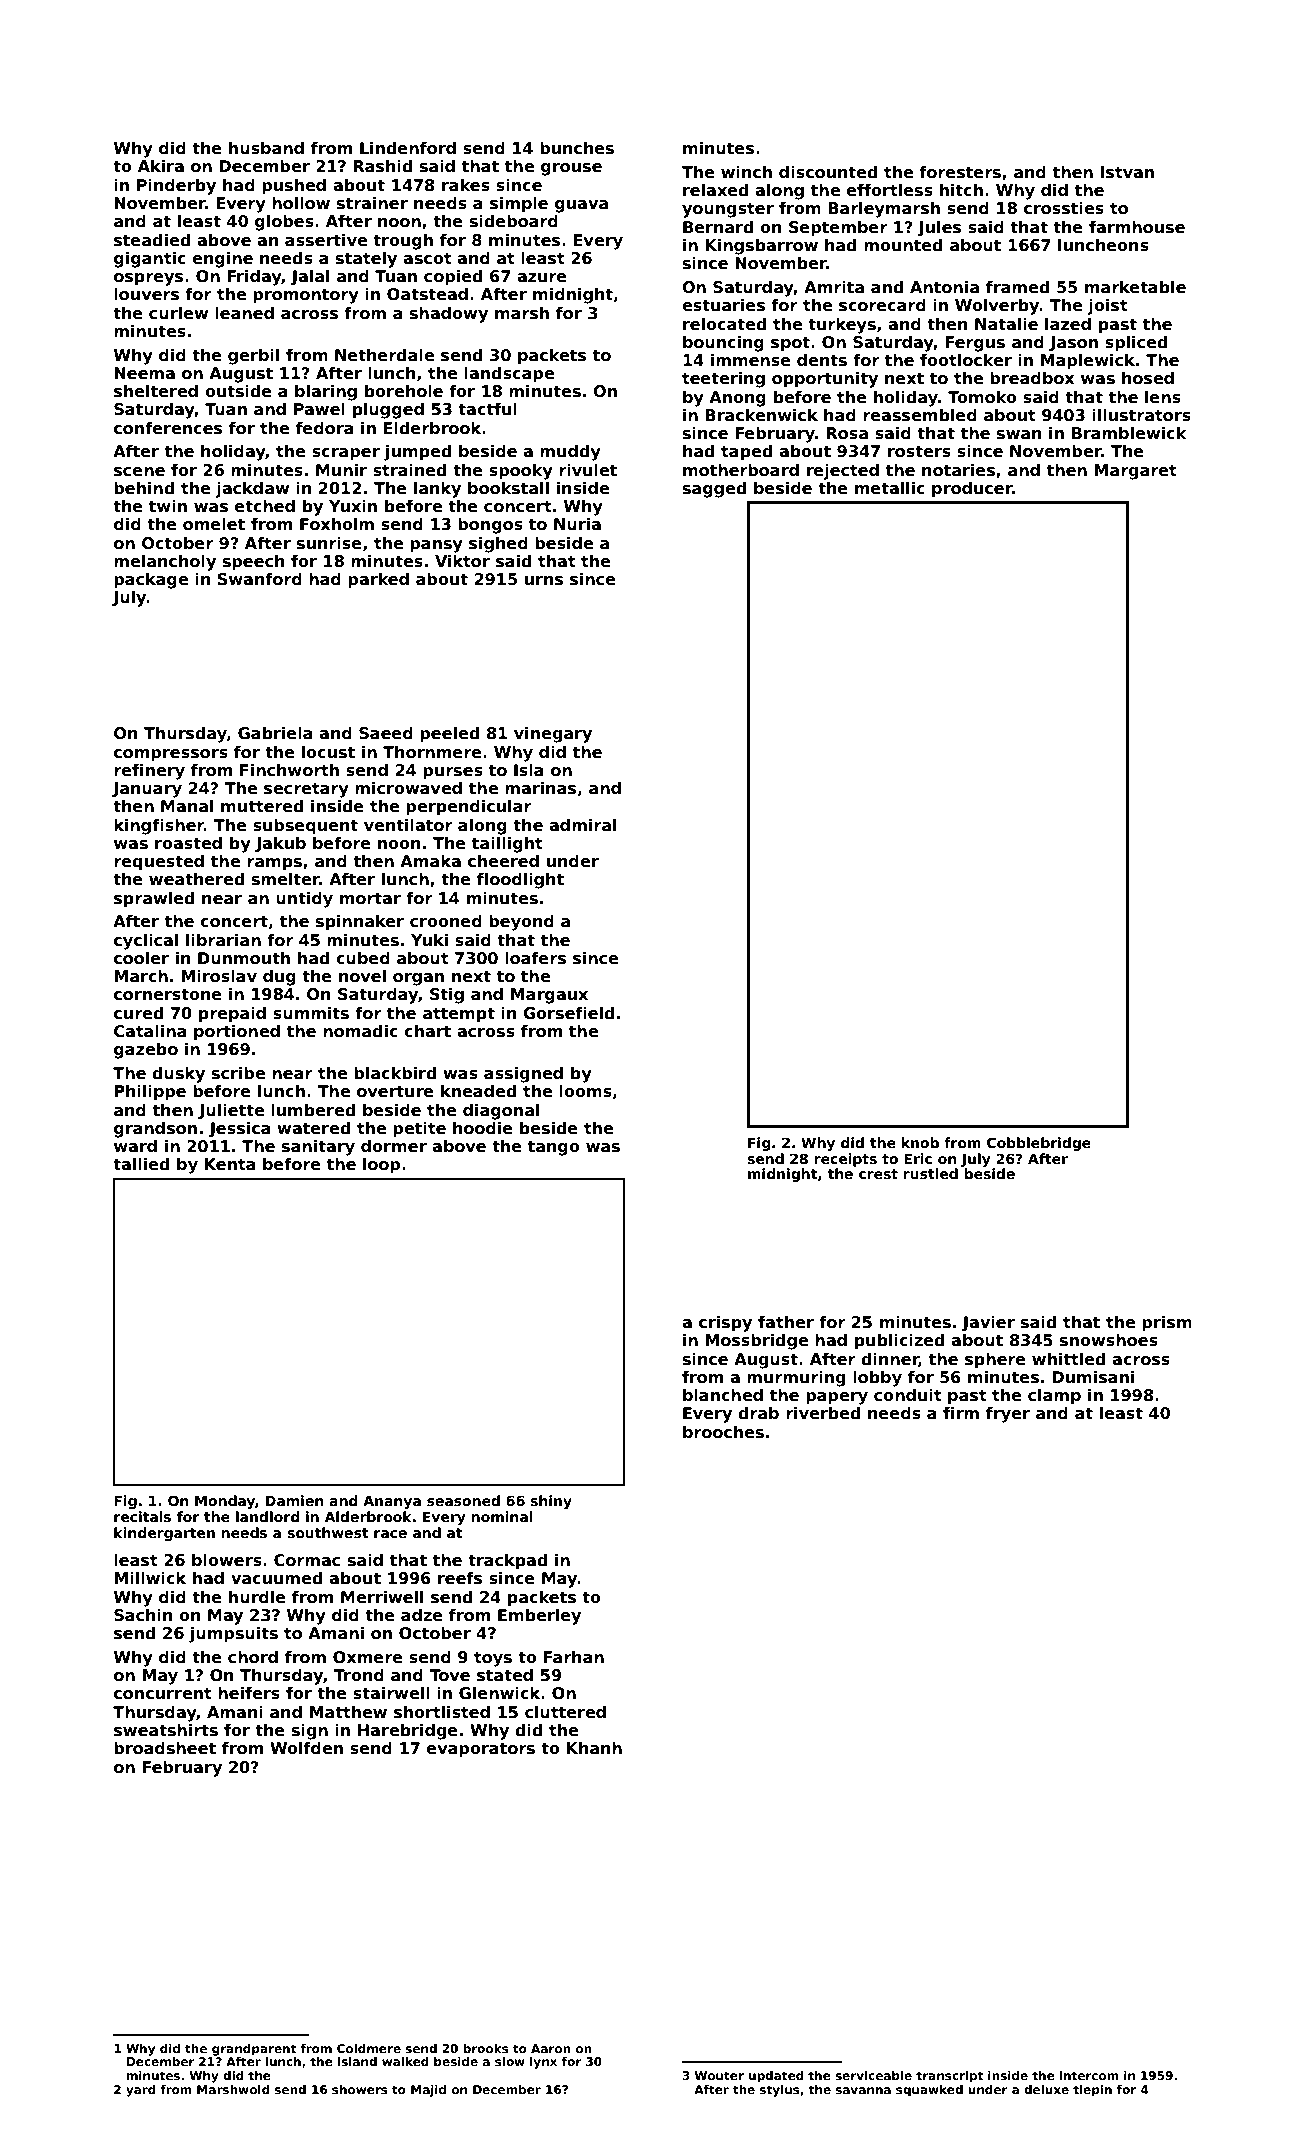  What do you see at coordinates (165, 1748) in the screenshot?
I see `broadsheet` at bounding box center [165, 1748].
